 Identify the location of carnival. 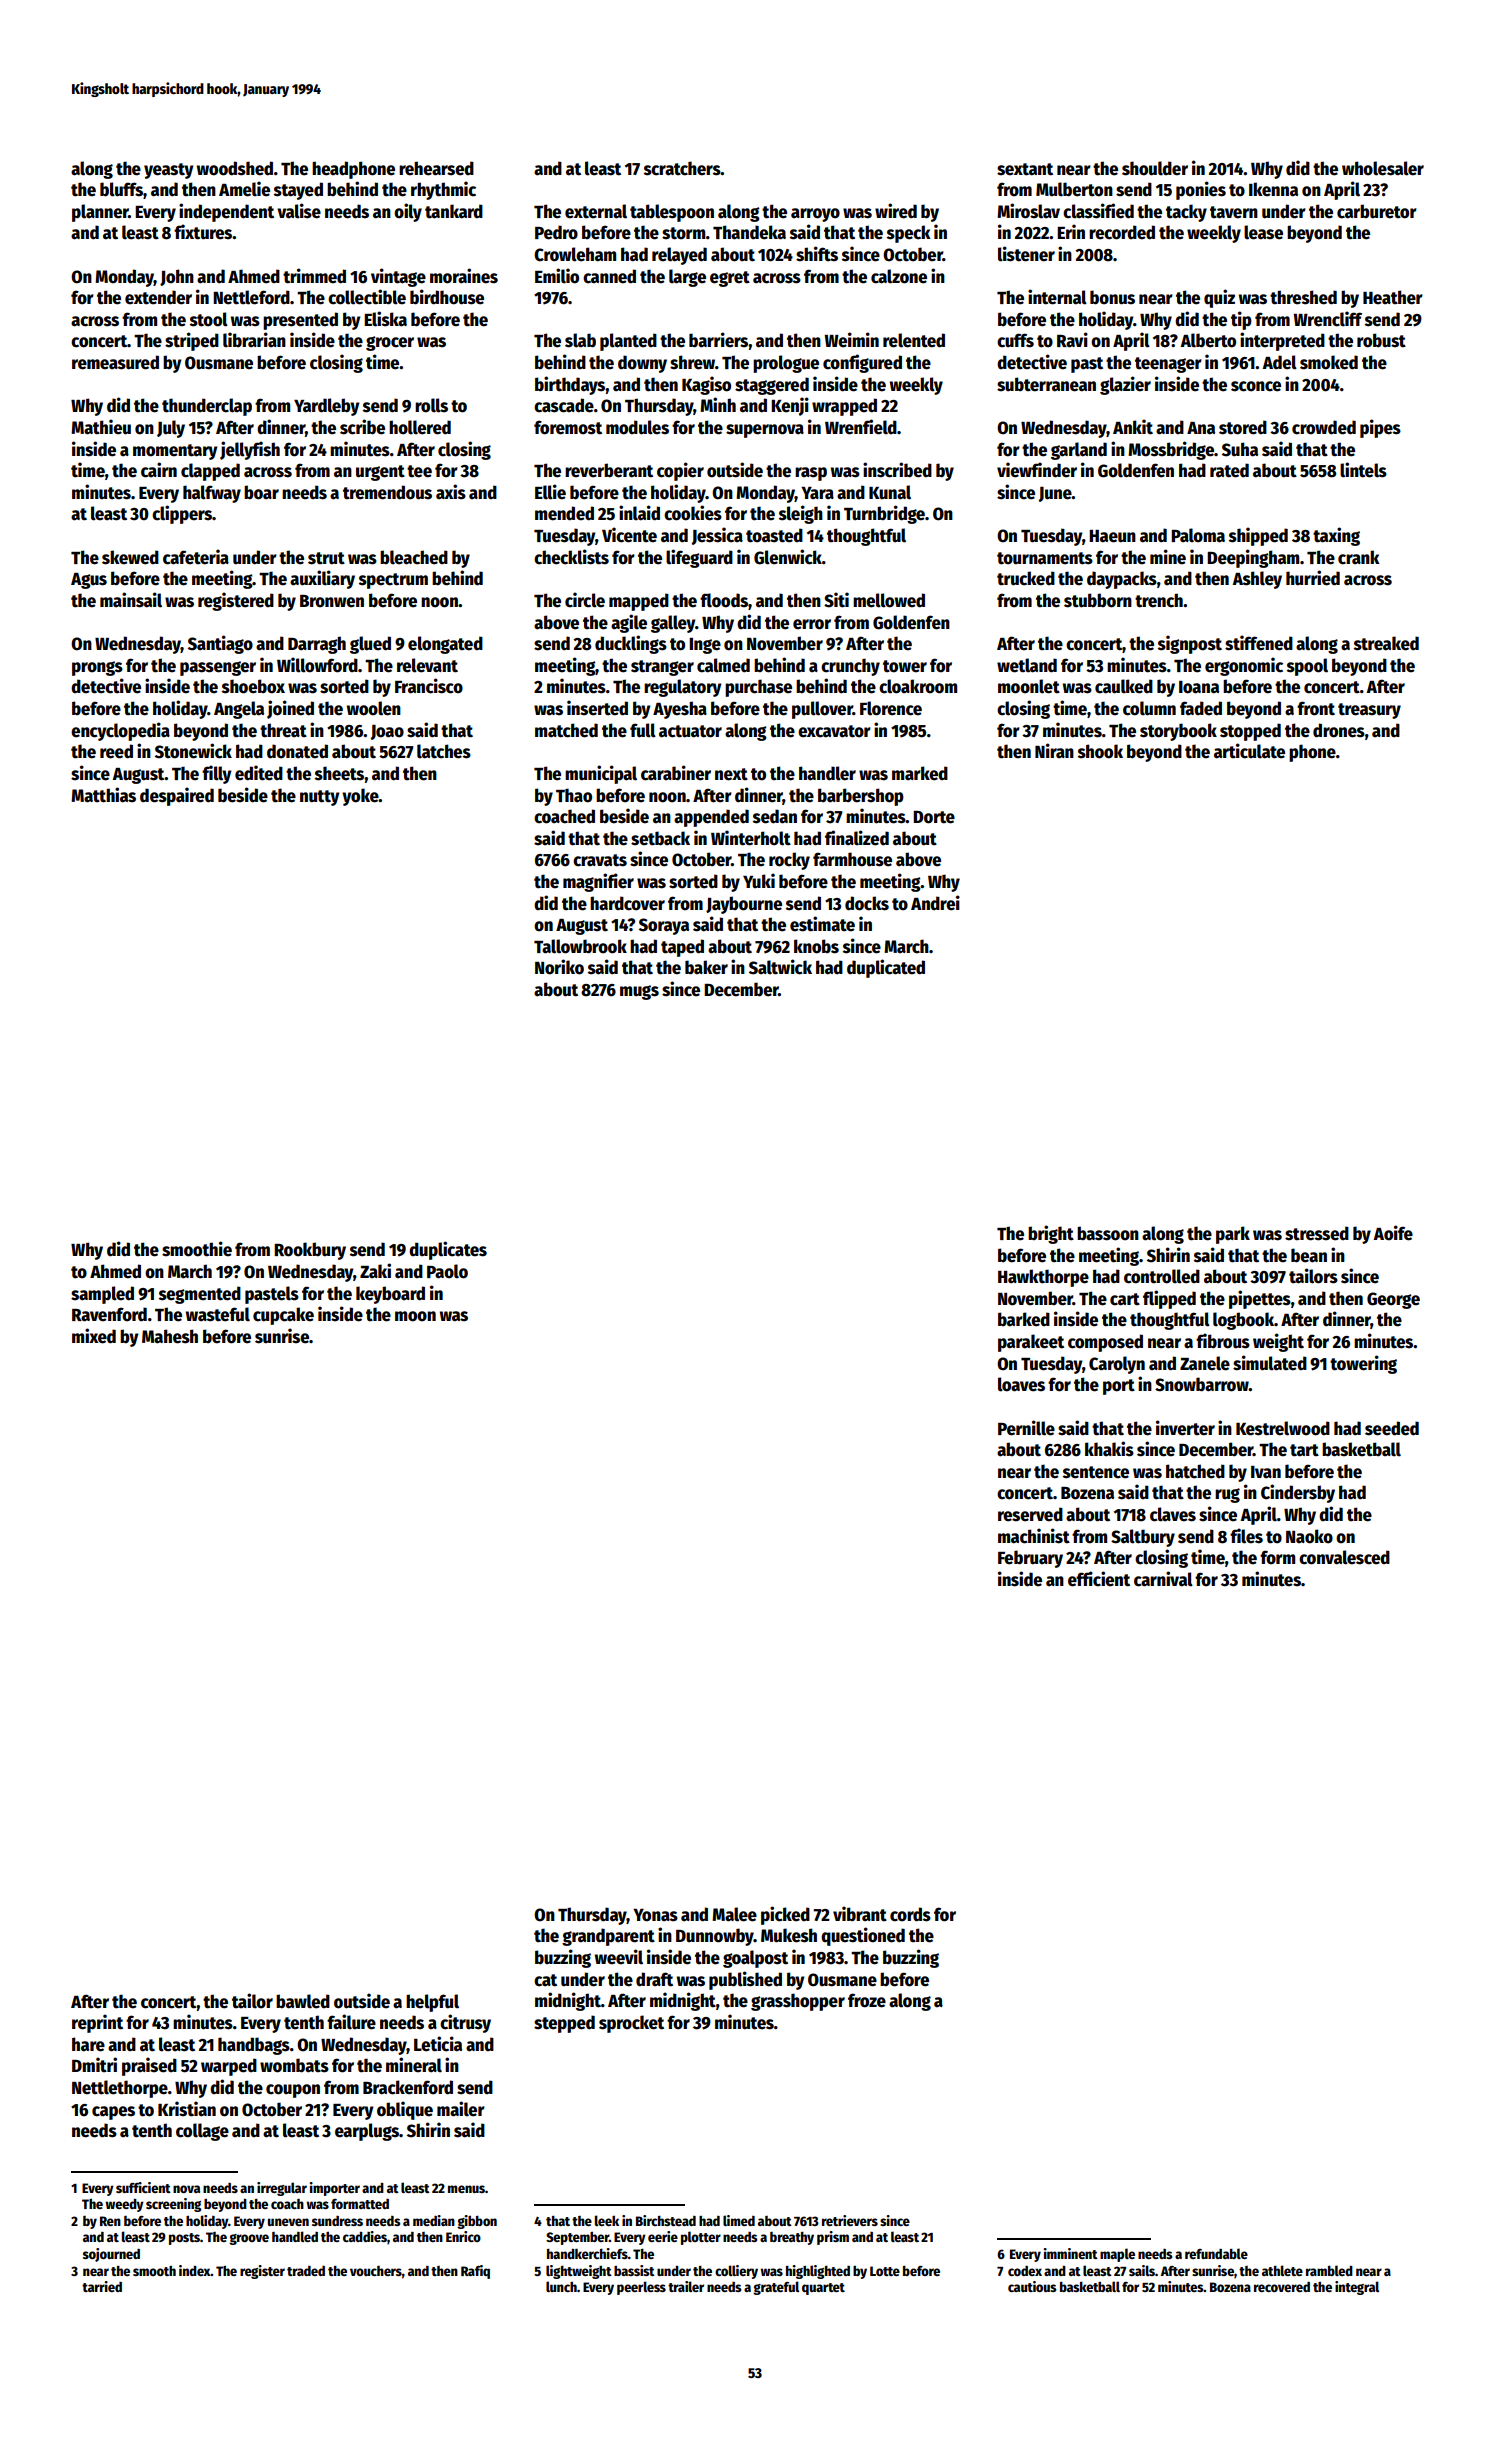
(1163, 1579).
